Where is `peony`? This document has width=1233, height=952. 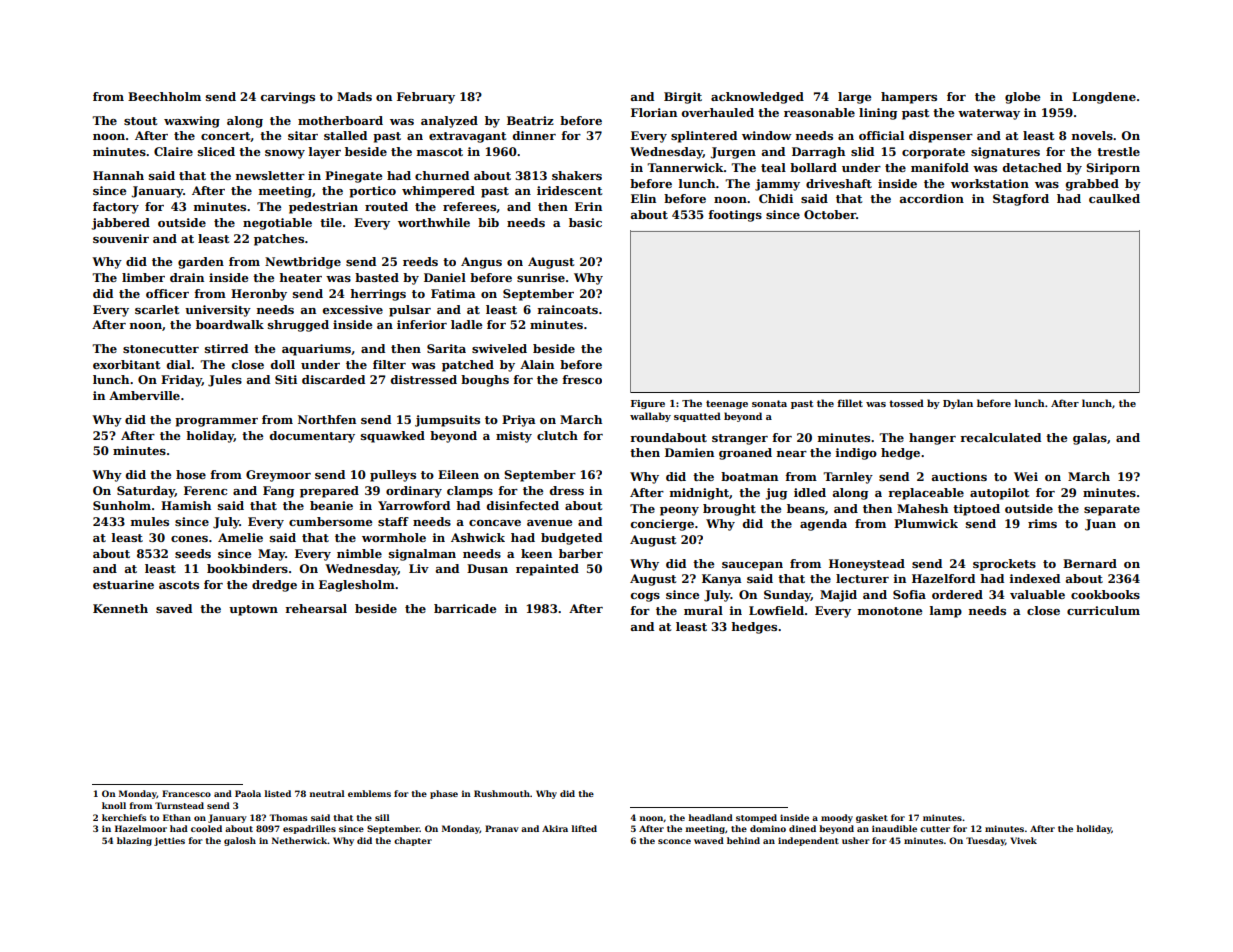
peony is located at coordinates (679, 511).
